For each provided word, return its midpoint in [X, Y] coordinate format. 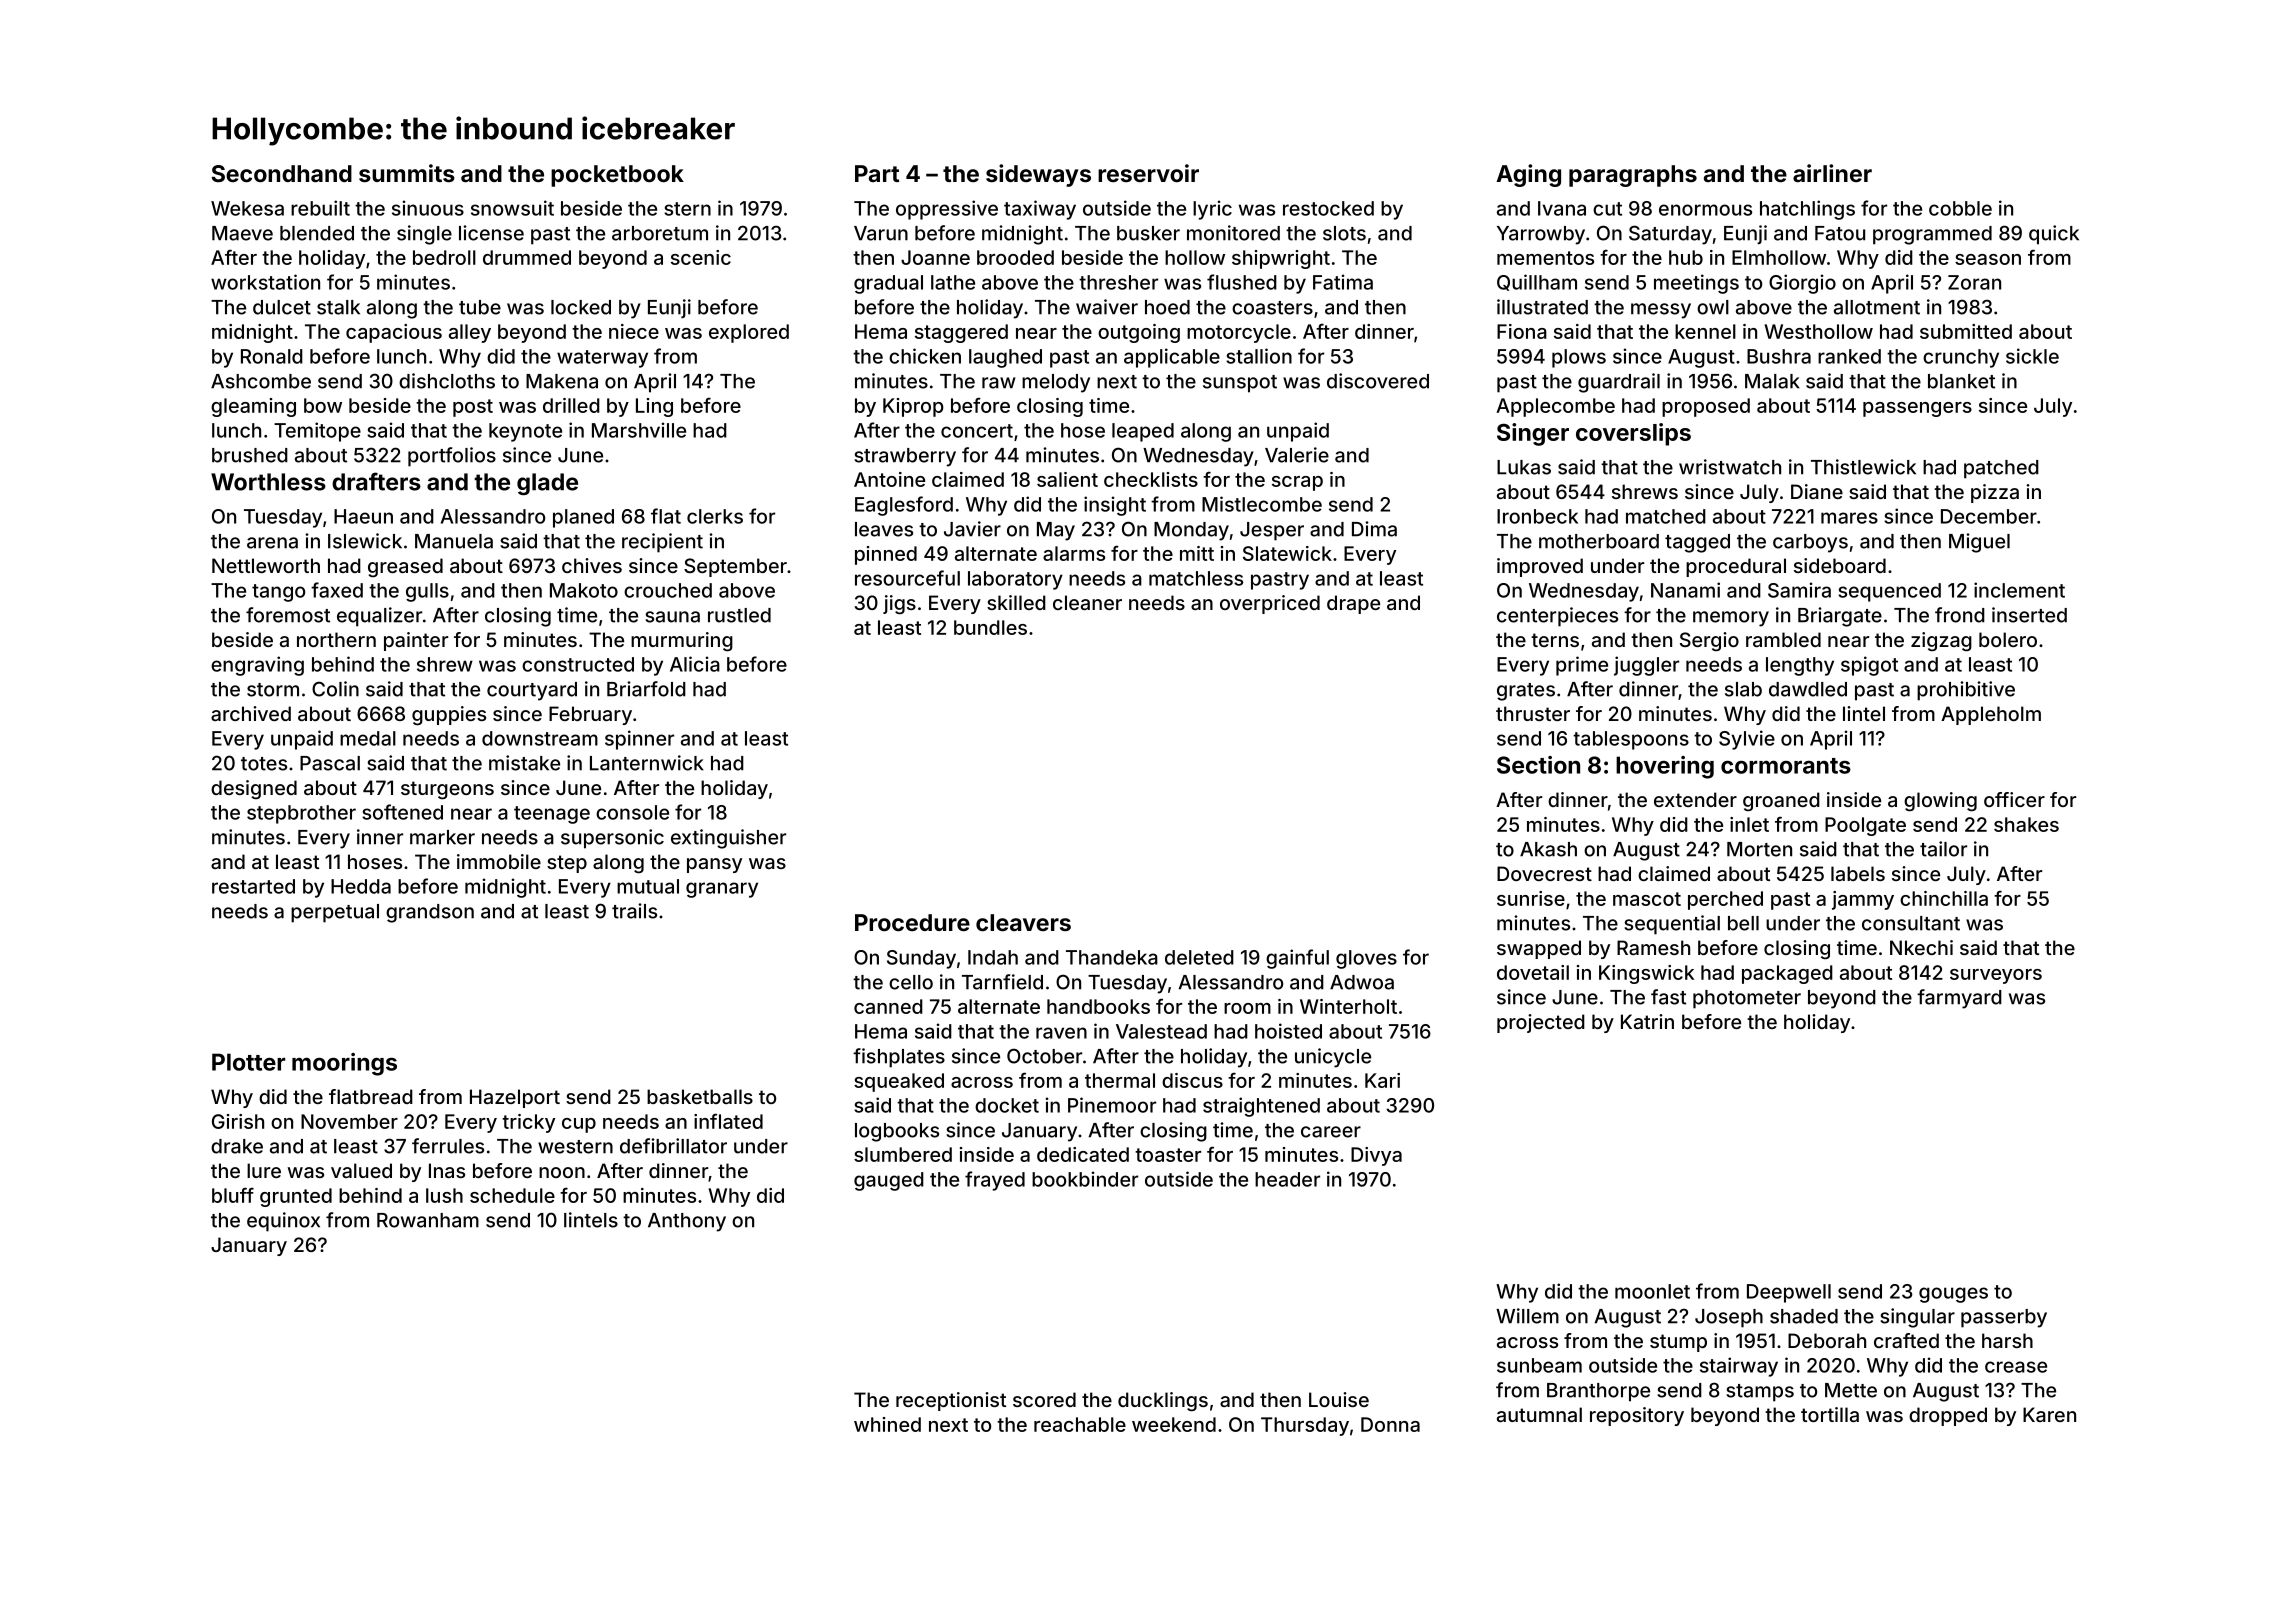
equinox [283, 1222]
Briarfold [646, 689]
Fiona [1522, 331]
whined [887, 1424]
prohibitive [1966, 691]
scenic [701, 257]
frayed [995, 1181]
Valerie [1297, 455]
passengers [1917, 409]
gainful [1297, 959]
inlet [1749, 824]
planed [583, 518]
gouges [1953, 1295]
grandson [430, 913]
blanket [1961, 381]
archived [251, 713]
